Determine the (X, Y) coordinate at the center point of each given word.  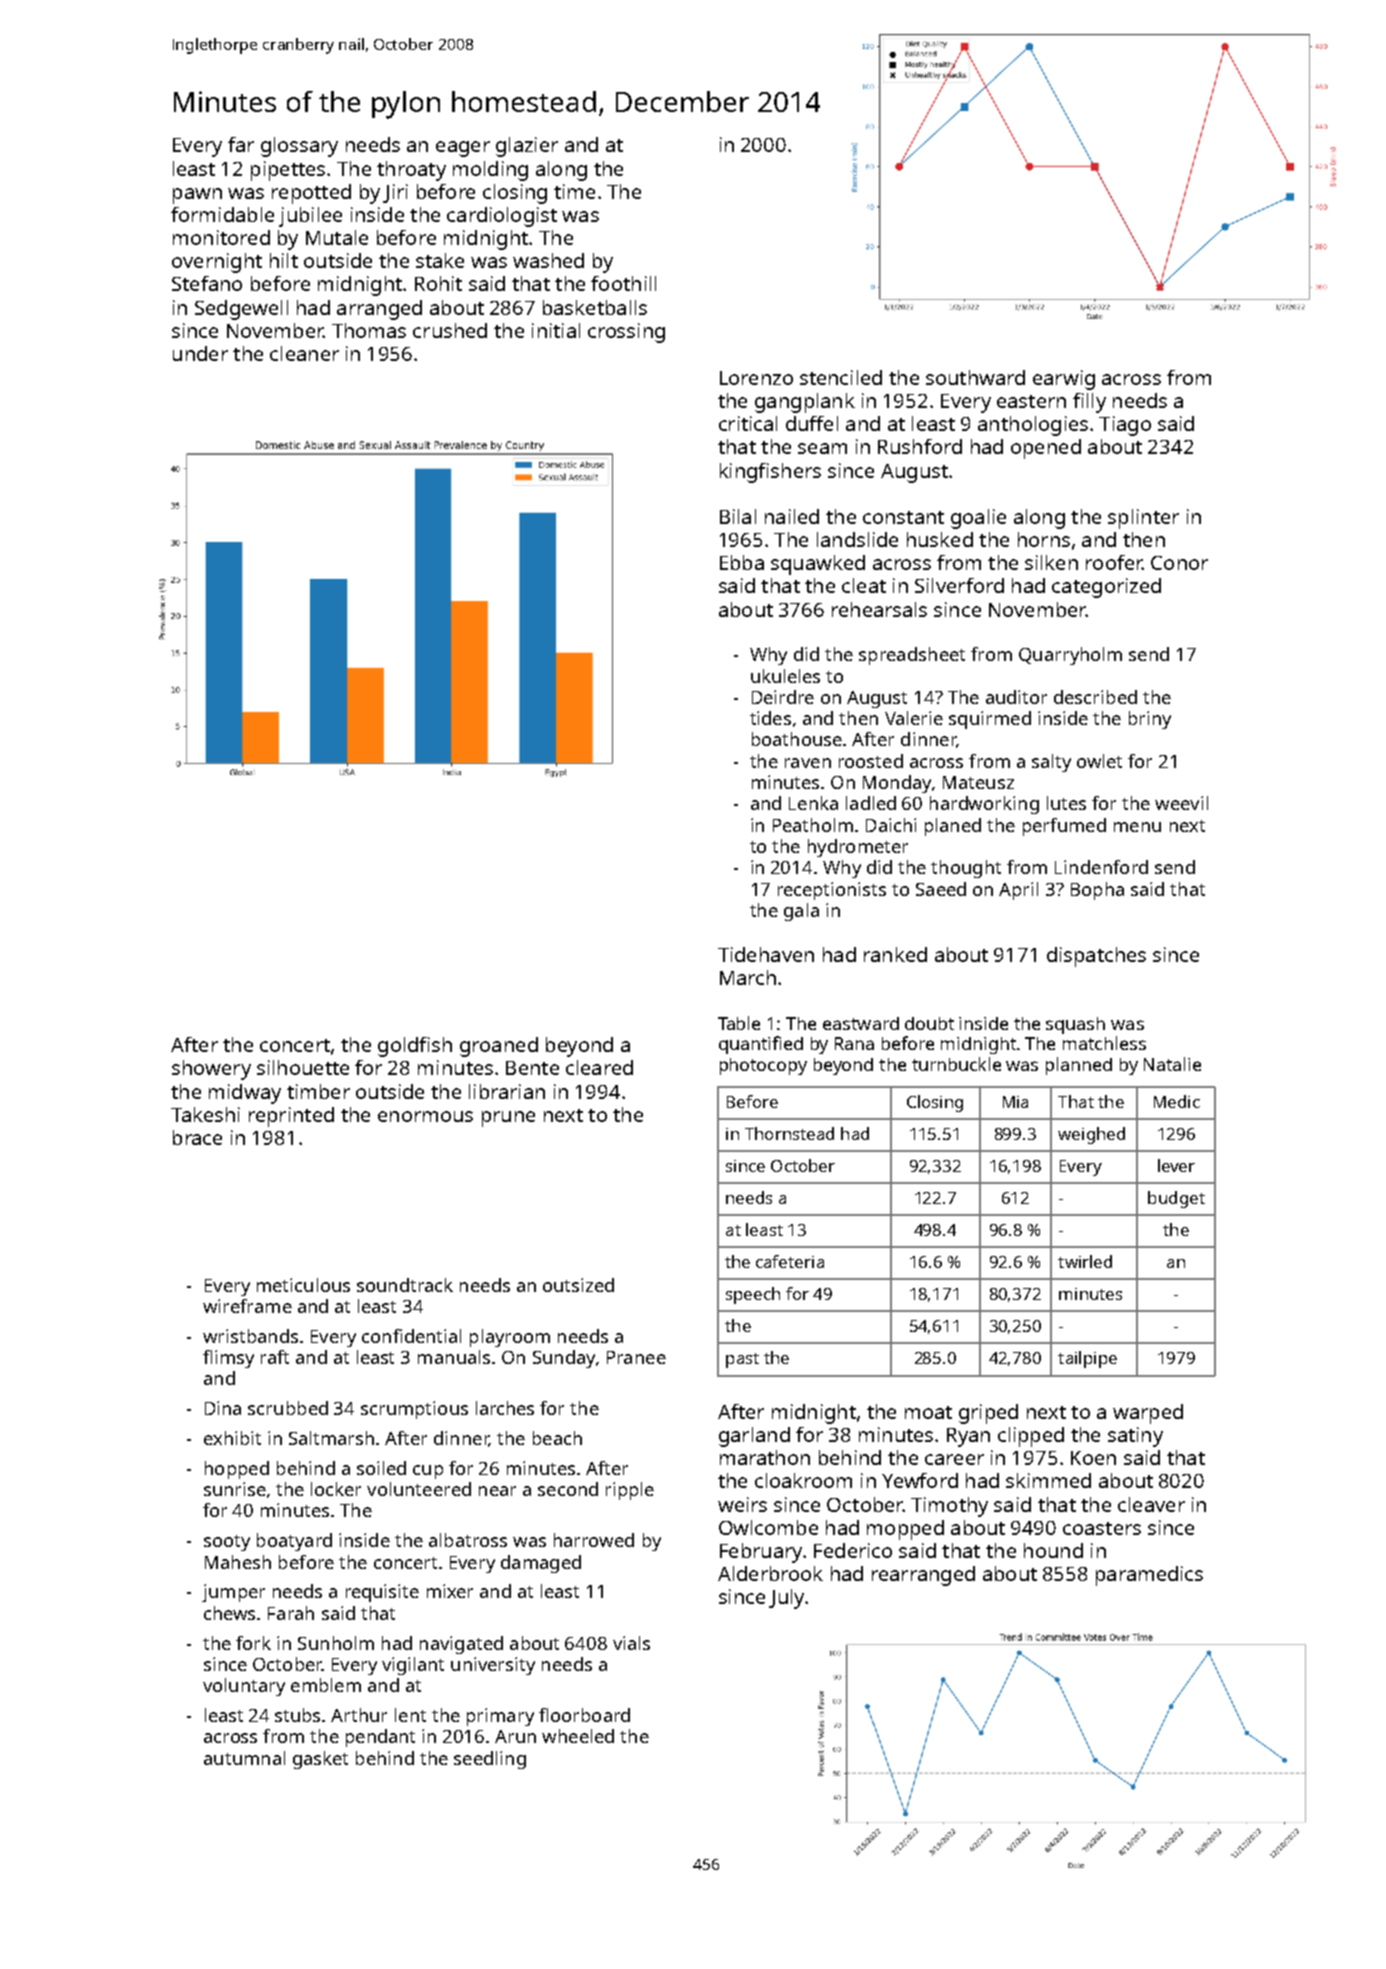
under (200, 353)
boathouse (797, 739)
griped (988, 1414)
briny (1150, 720)
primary (500, 1717)
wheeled (578, 1736)
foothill (623, 283)
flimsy (228, 1359)
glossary (299, 147)
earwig (1064, 380)
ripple (630, 1491)
